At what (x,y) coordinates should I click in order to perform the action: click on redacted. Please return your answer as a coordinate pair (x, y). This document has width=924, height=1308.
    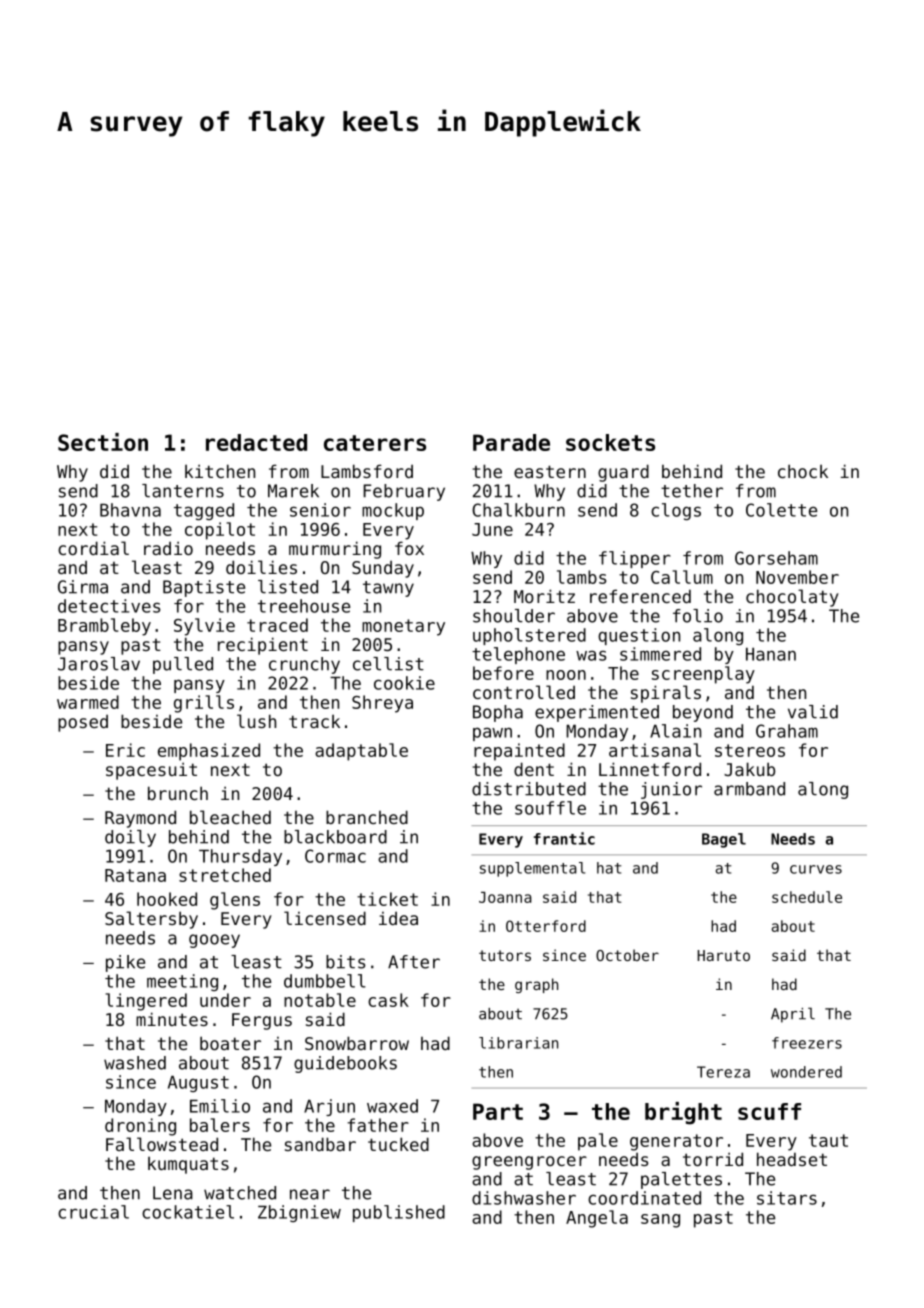
    Looking at the image, I should click on (256, 442).
